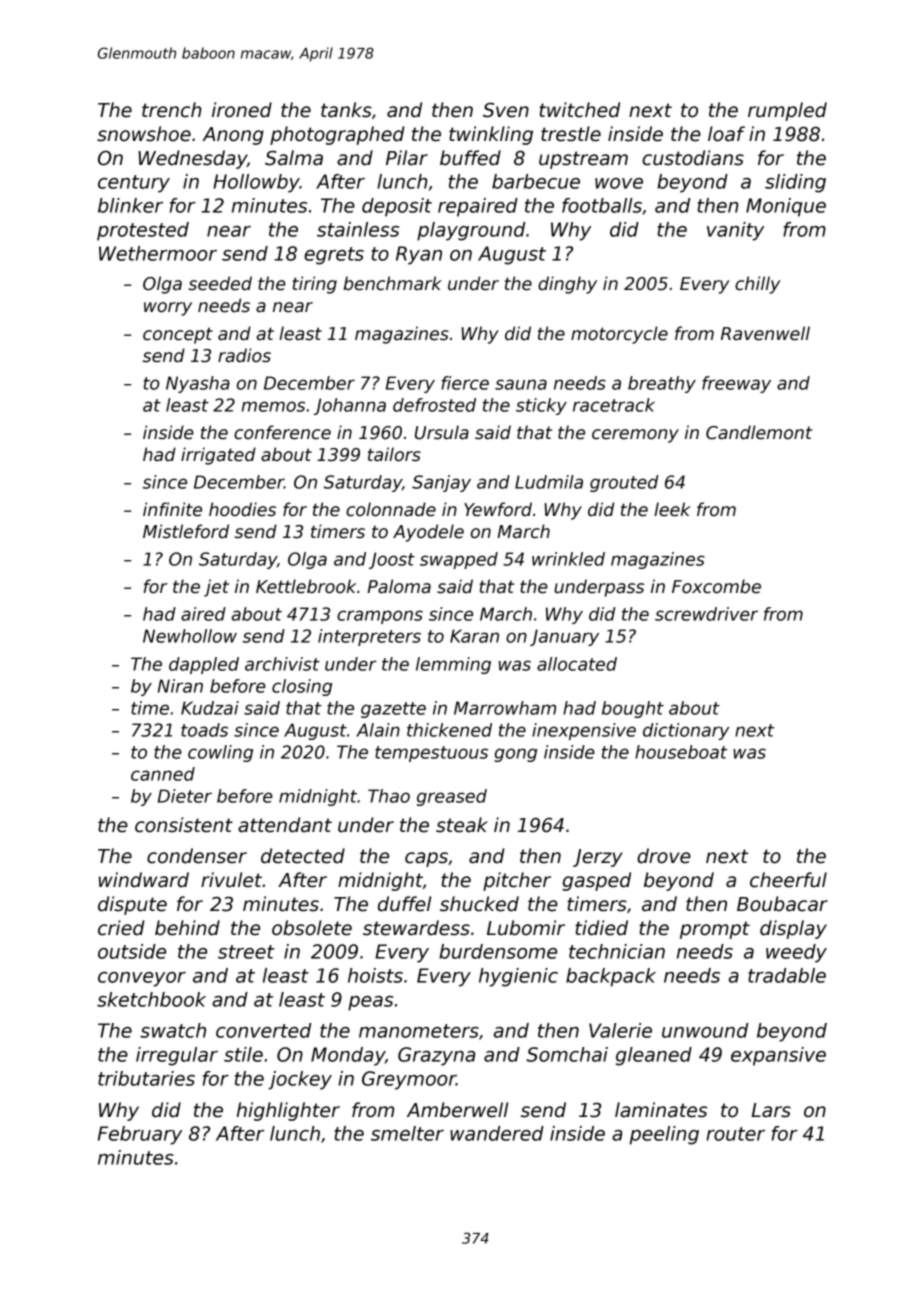 Image resolution: width=924 pixels, height=1314 pixels. I want to click on highlighter, so click(288, 1111).
